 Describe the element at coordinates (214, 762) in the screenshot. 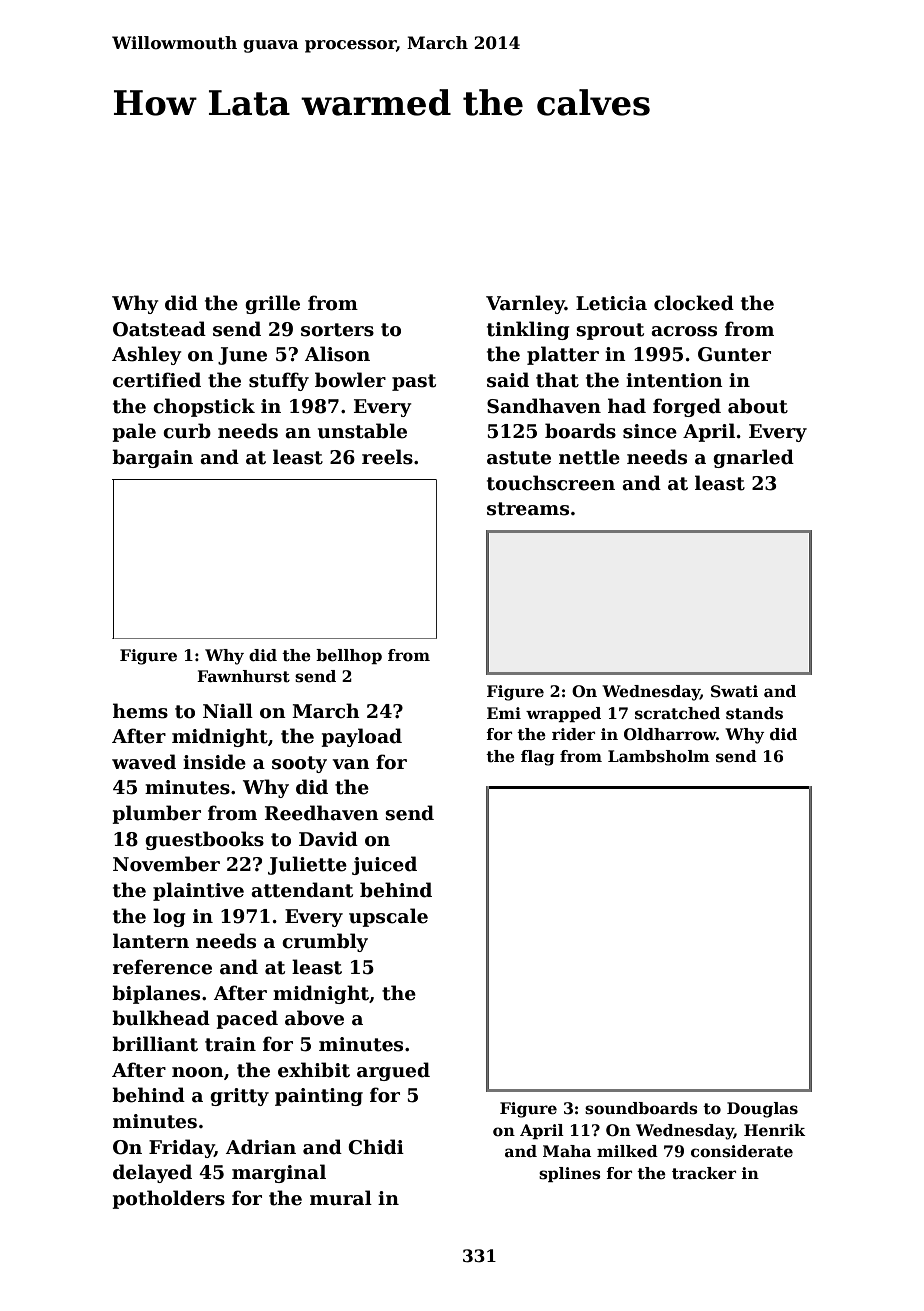

I see `inside` at that location.
